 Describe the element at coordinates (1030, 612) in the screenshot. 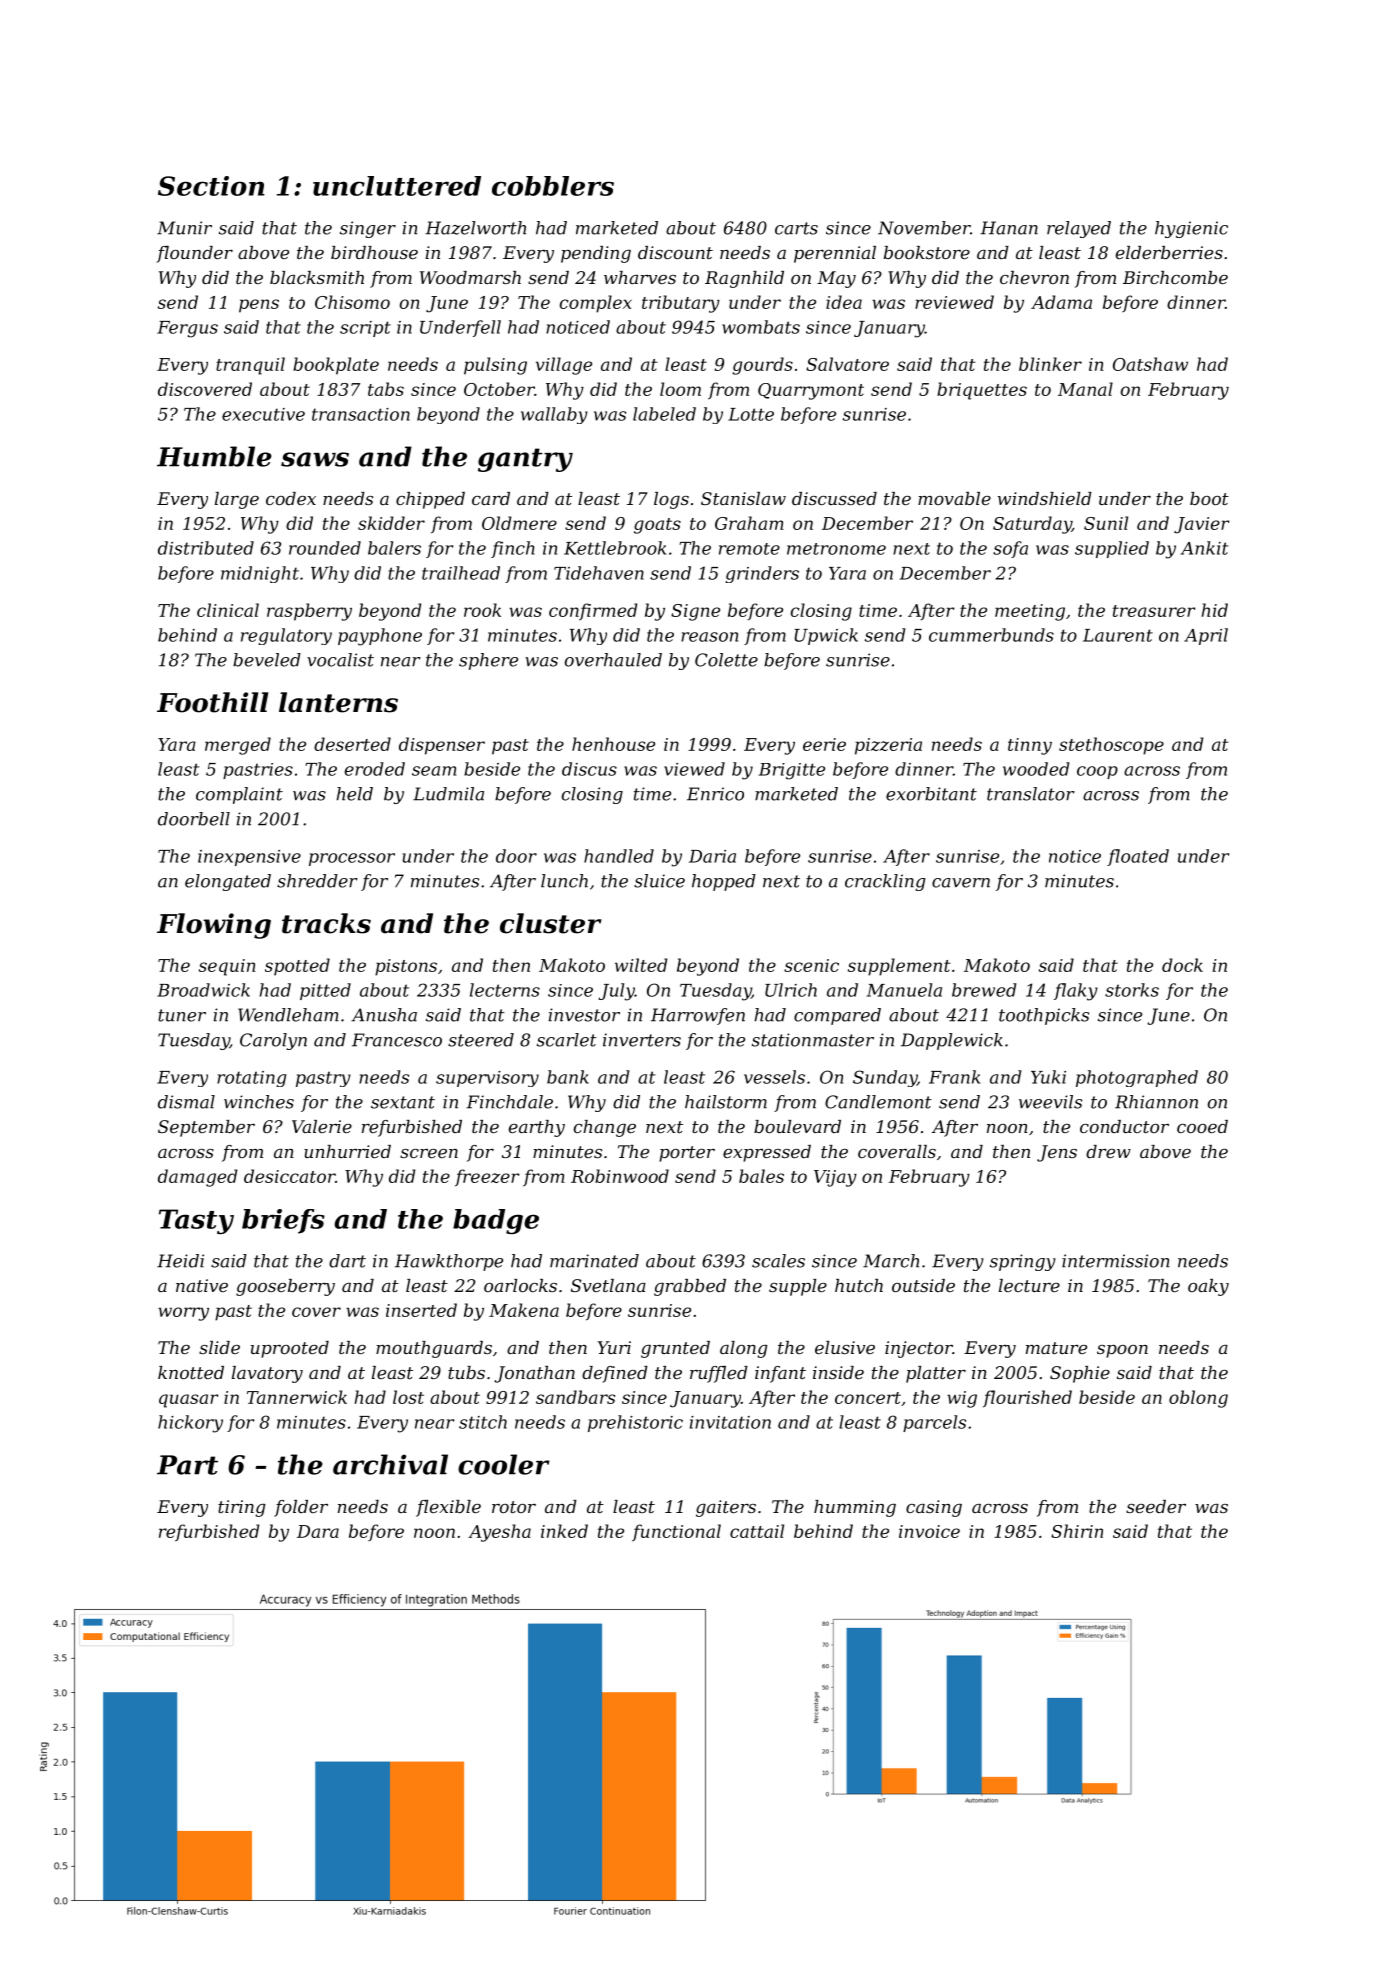

I see `meeting` at that location.
